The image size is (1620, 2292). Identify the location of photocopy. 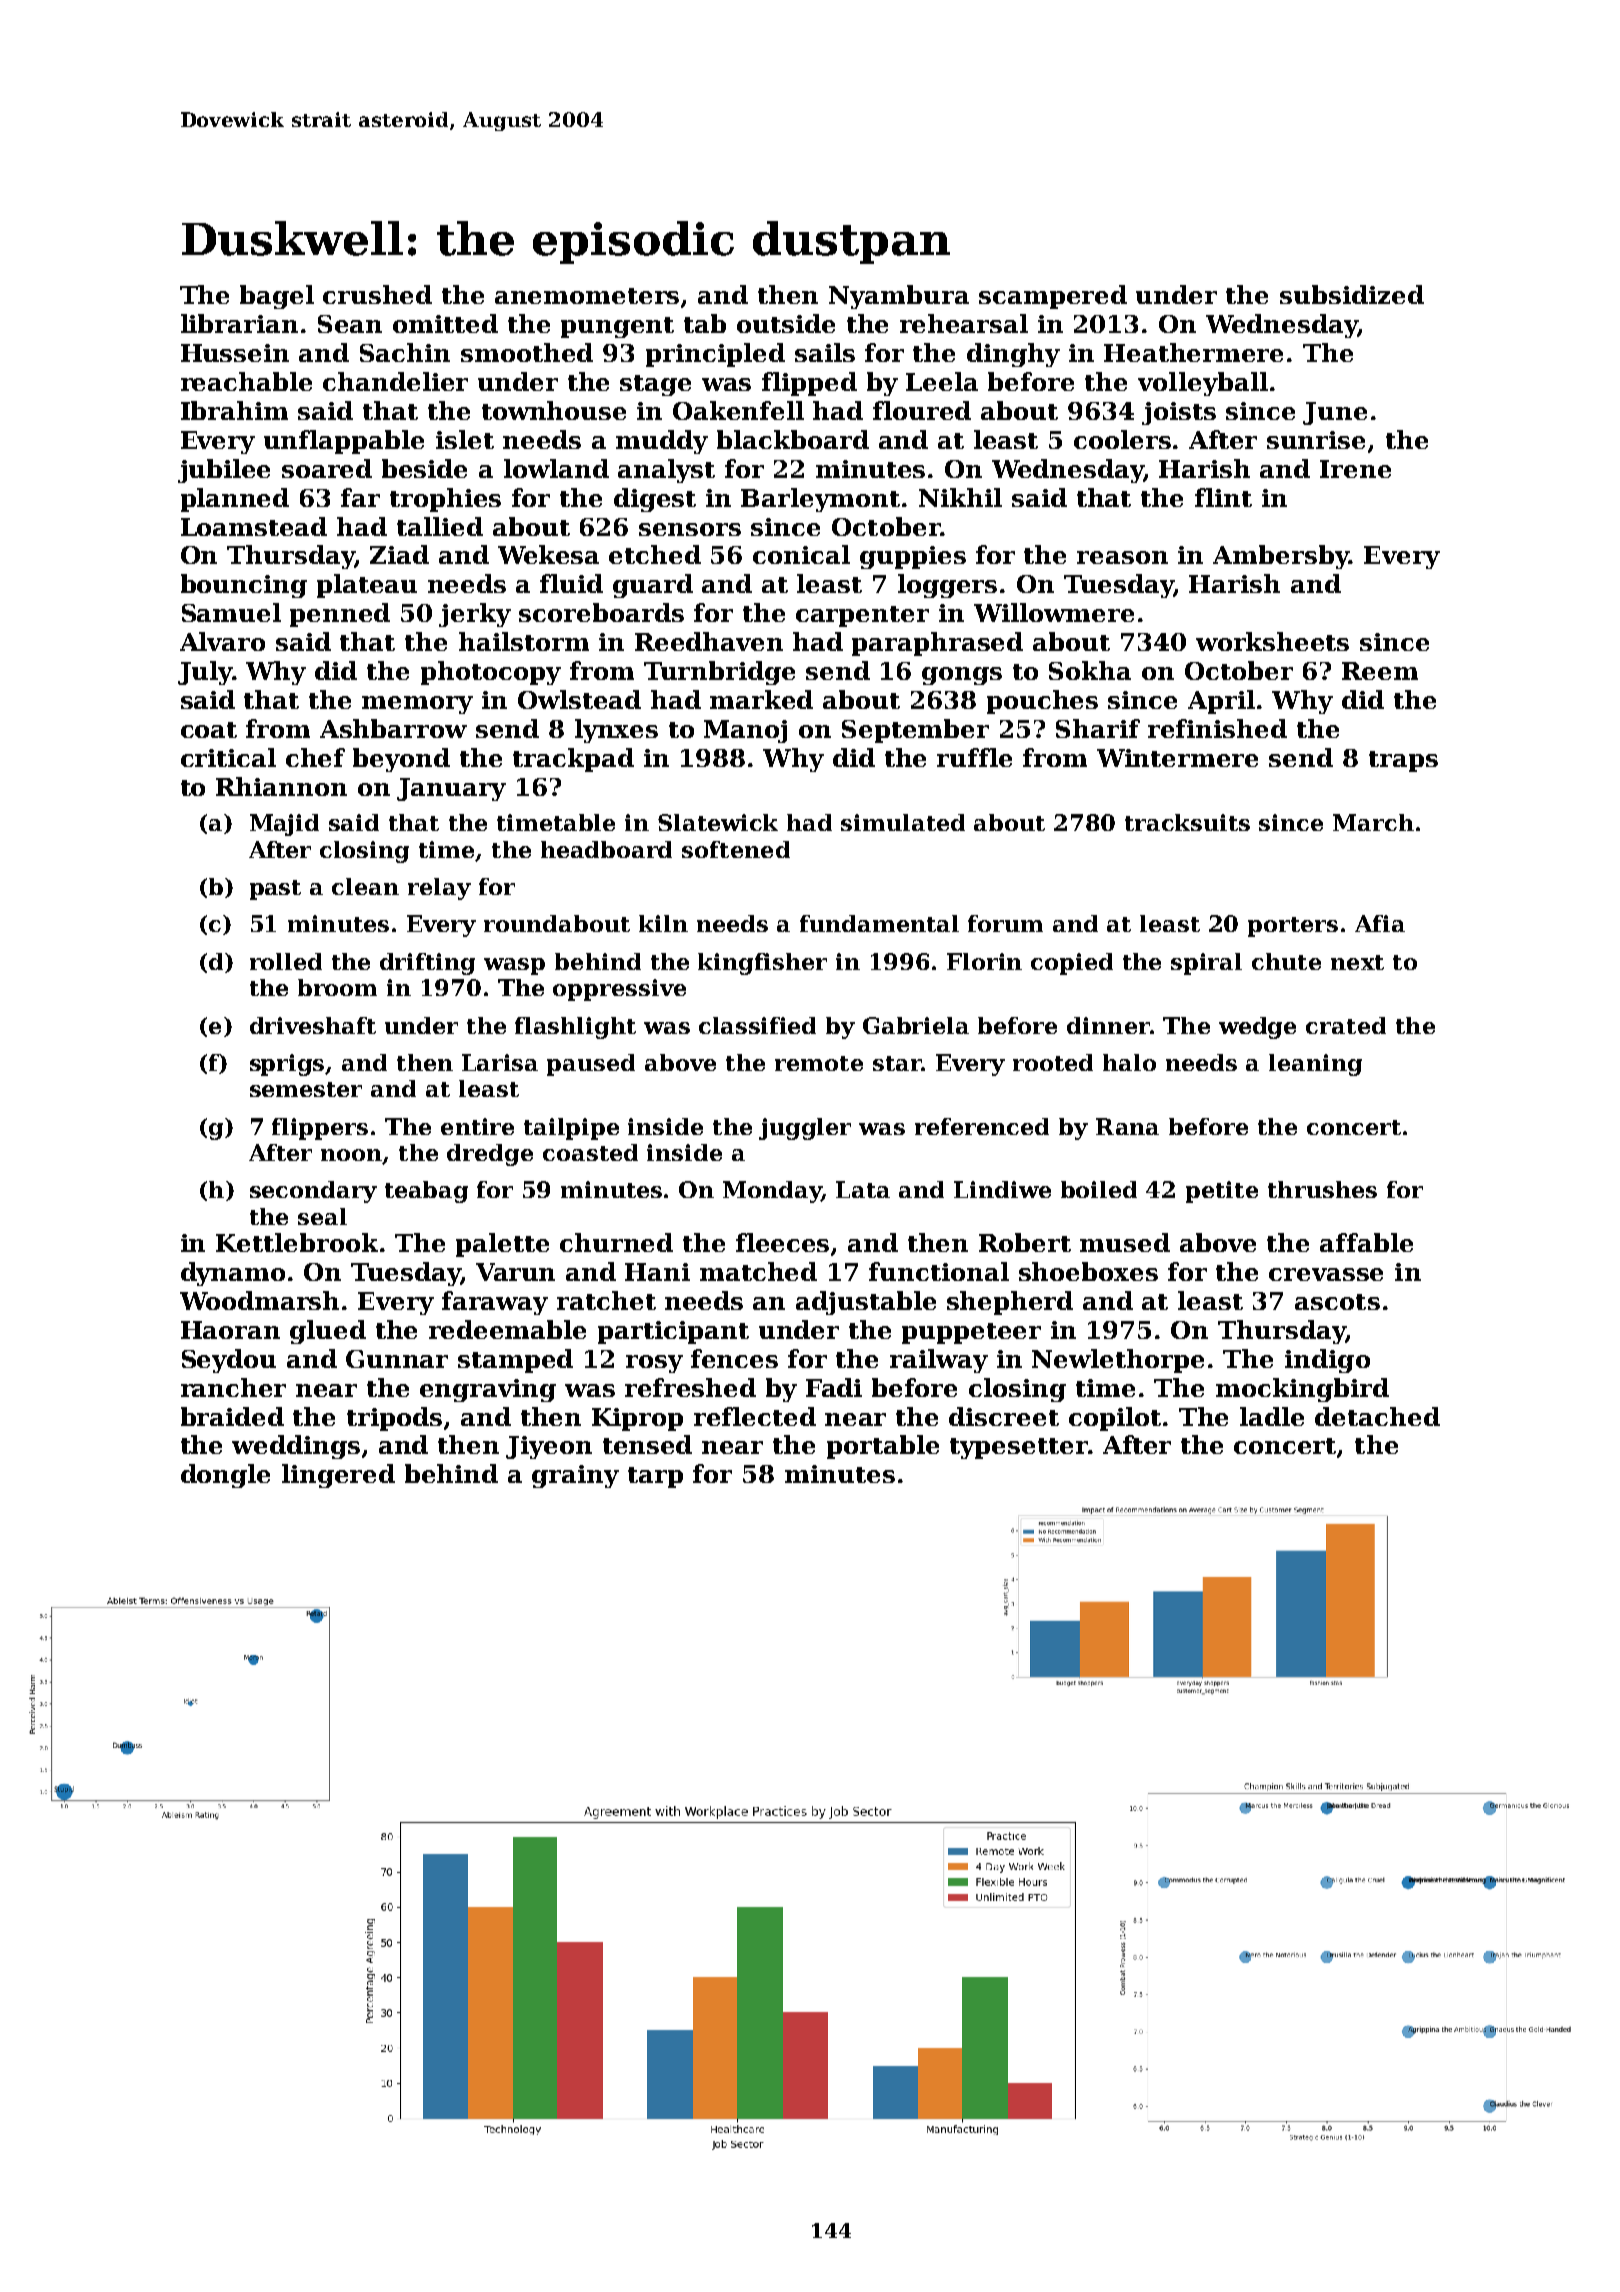
(491, 673).
